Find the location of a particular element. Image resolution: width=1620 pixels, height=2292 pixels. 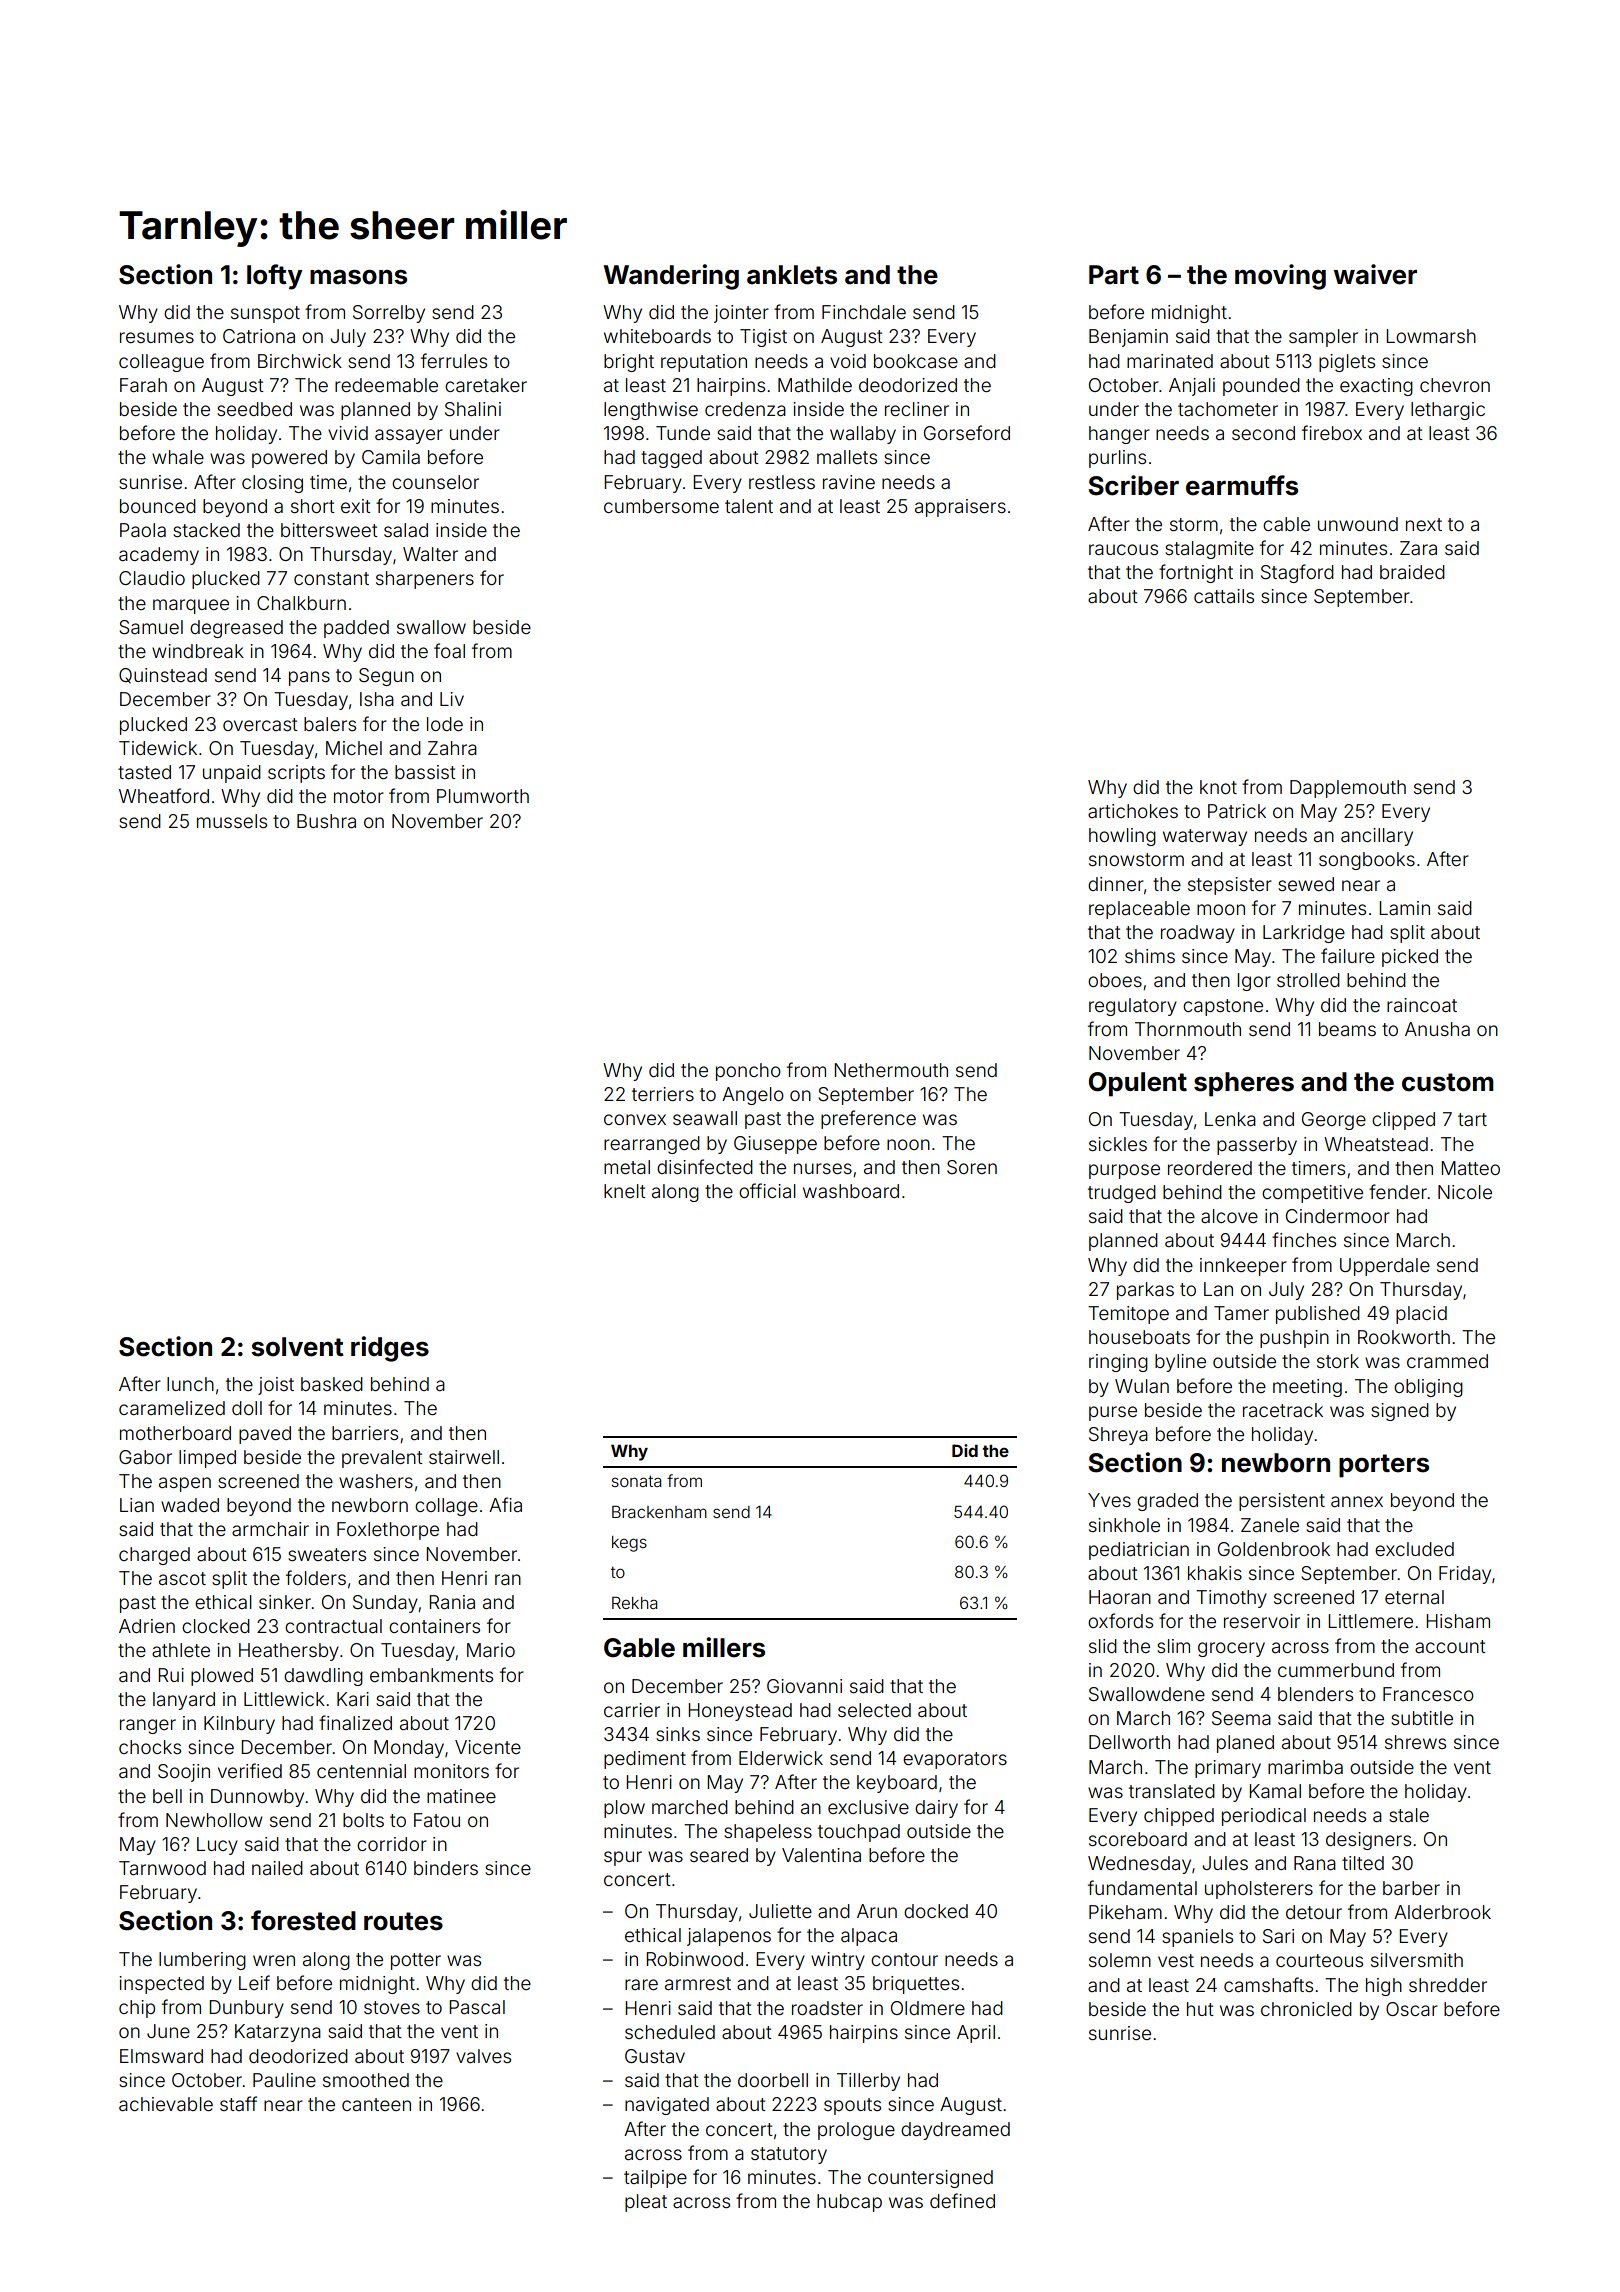

staff is located at coordinates (238, 2103).
